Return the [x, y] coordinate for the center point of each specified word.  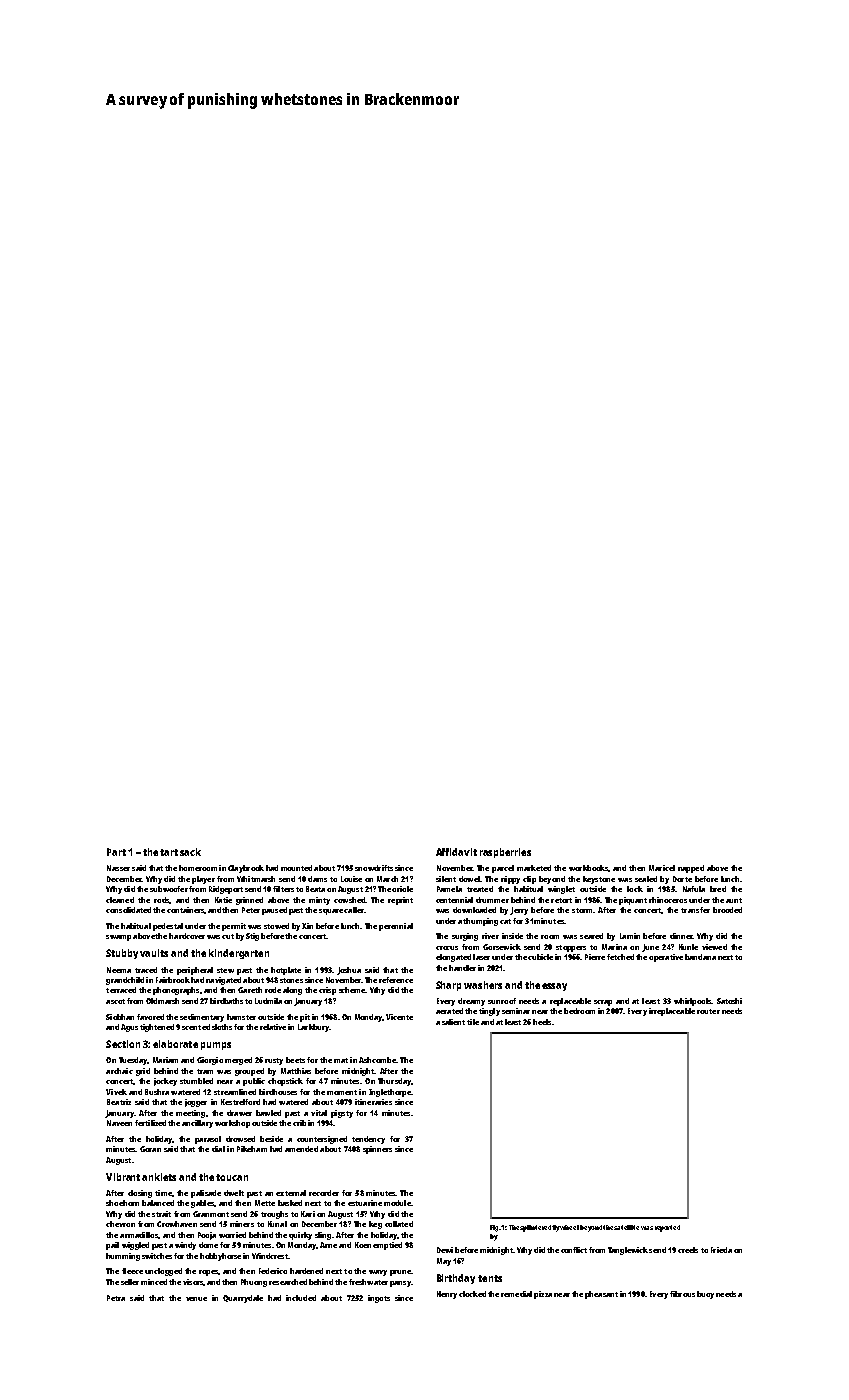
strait [161, 1214]
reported [667, 1228]
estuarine [365, 1203]
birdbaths [226, 1001]
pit [305, 1018]
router [708, 1011]
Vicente [399, 1017]
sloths [222, 1027]
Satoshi [729, 1001]
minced [154, 1282]
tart [169, 852]
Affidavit [456, 852]
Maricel [662, 868]
